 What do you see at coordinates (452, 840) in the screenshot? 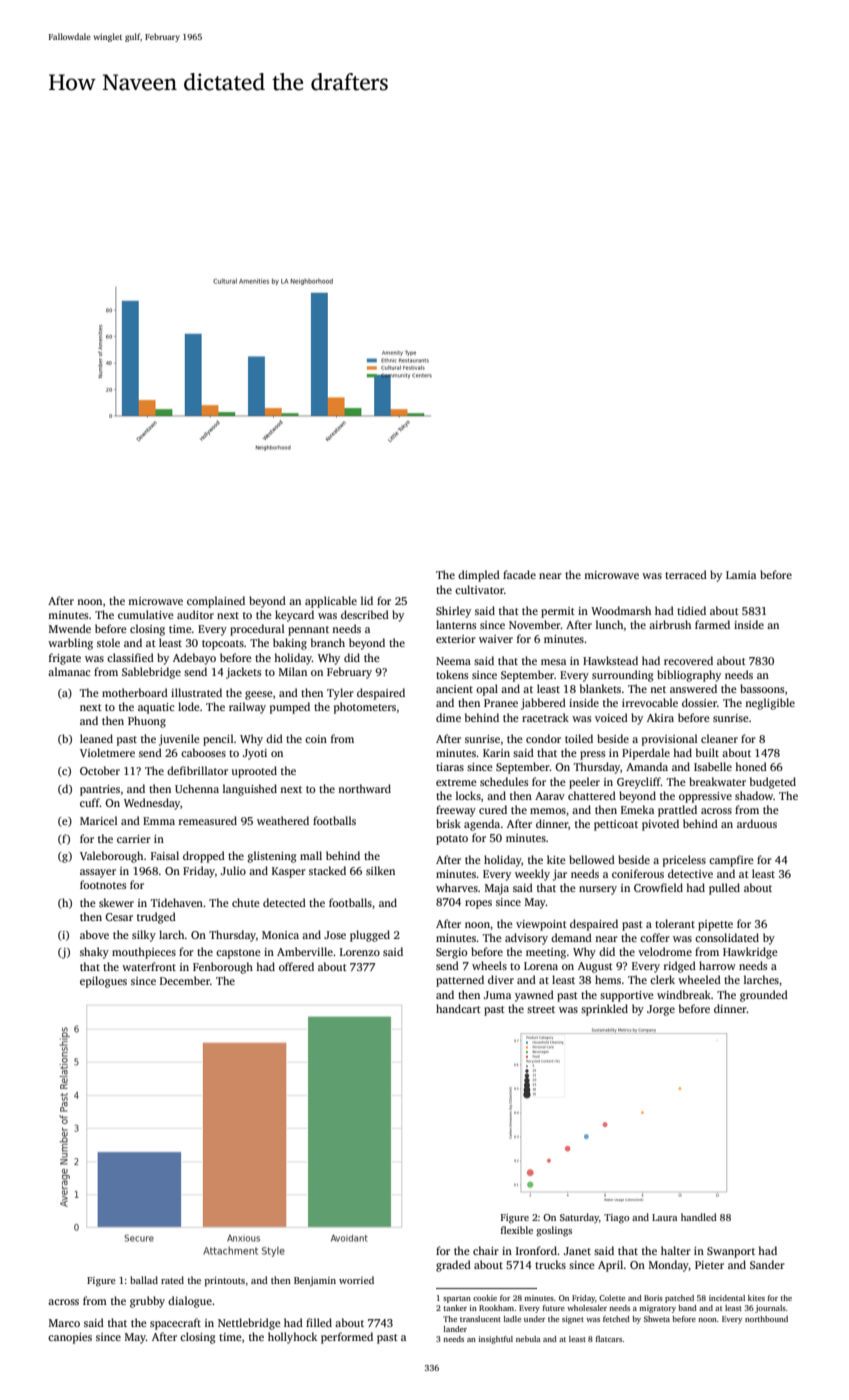
I see `potato` at bounding box center [452, 840].
